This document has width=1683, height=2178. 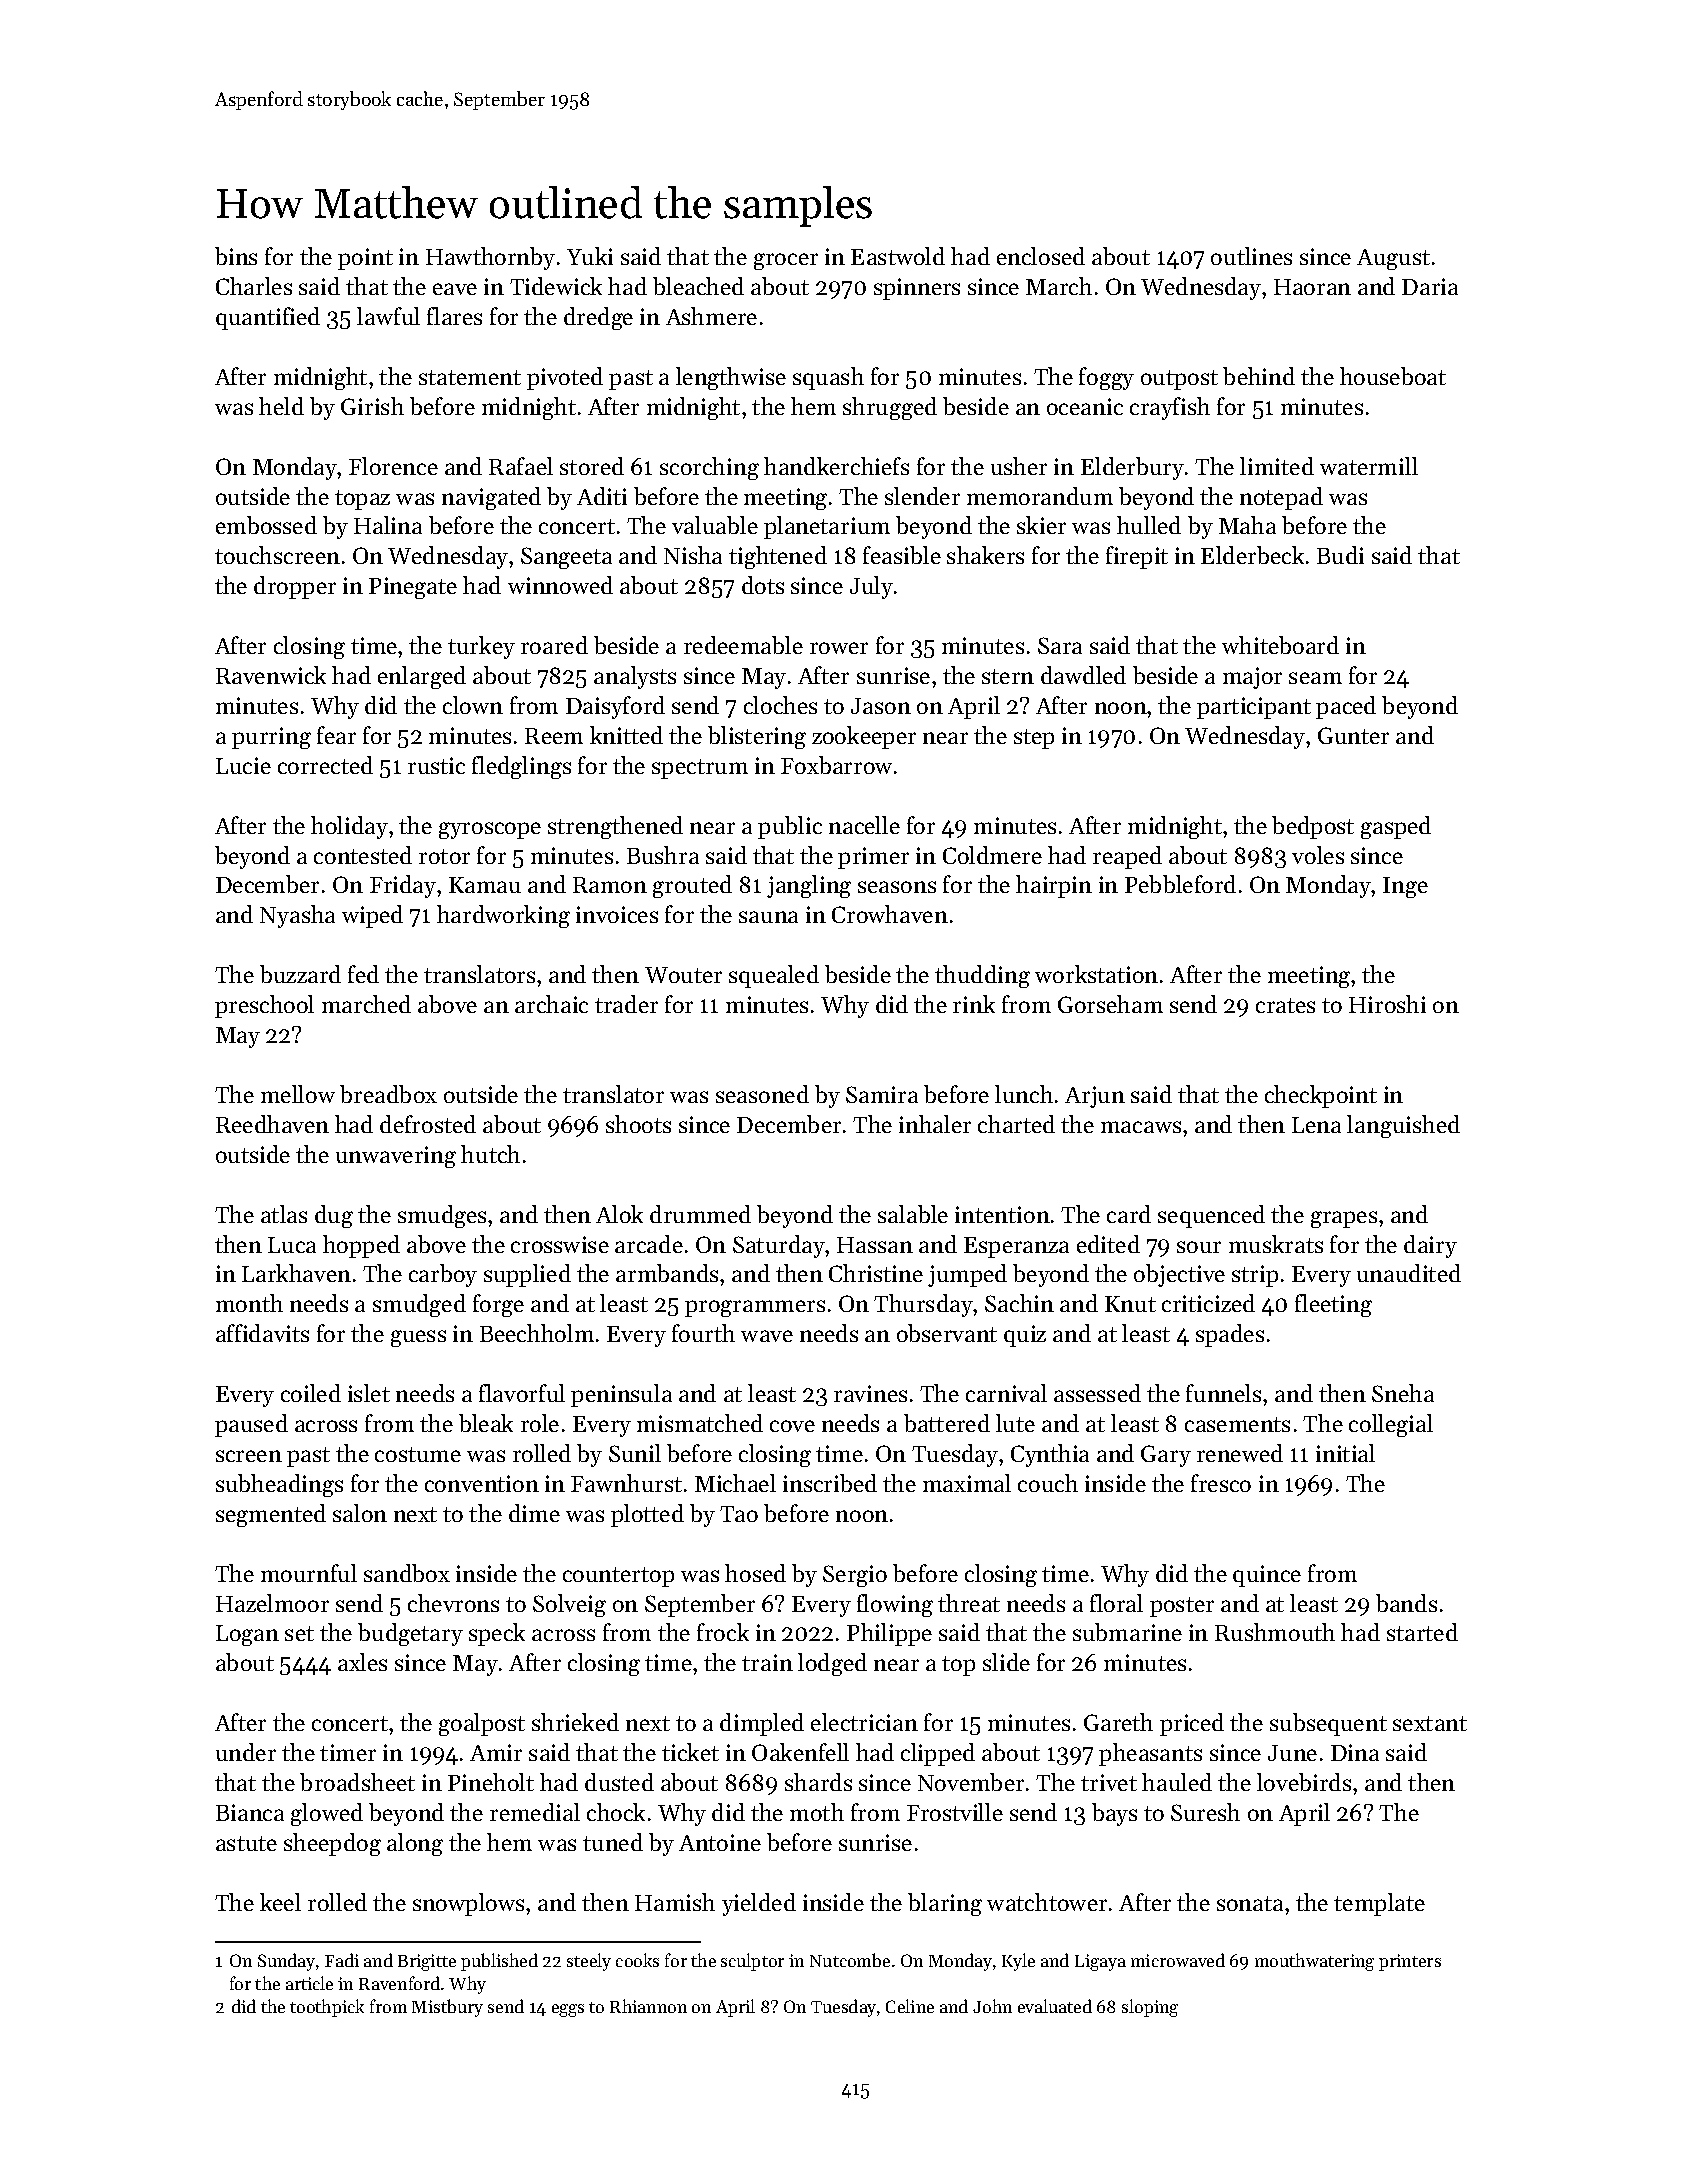 What do you see at coordinates (982, 976) in the document?
I see `thudding` at bounding box center [982, 976].
